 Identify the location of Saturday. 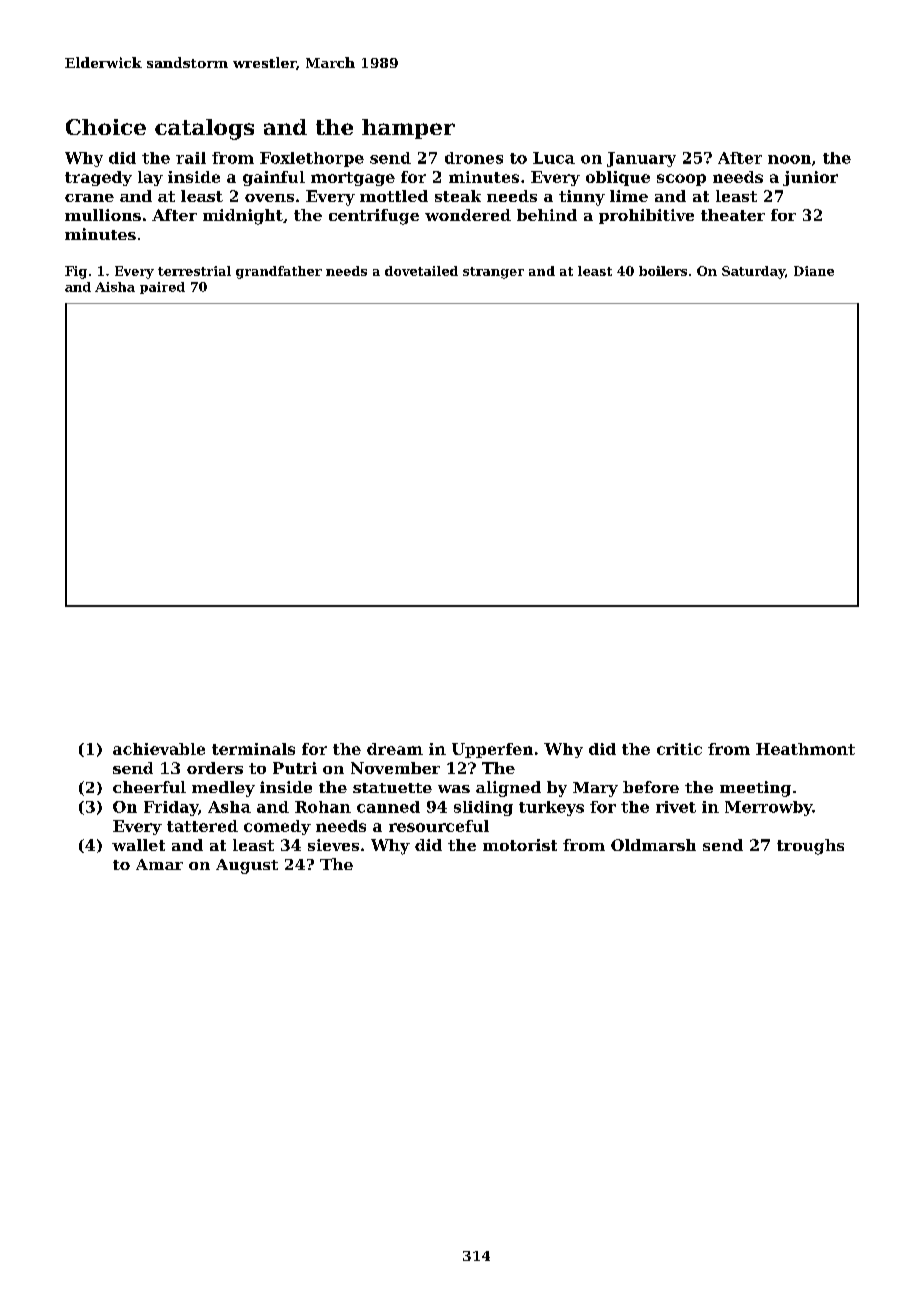
(753, 272).
